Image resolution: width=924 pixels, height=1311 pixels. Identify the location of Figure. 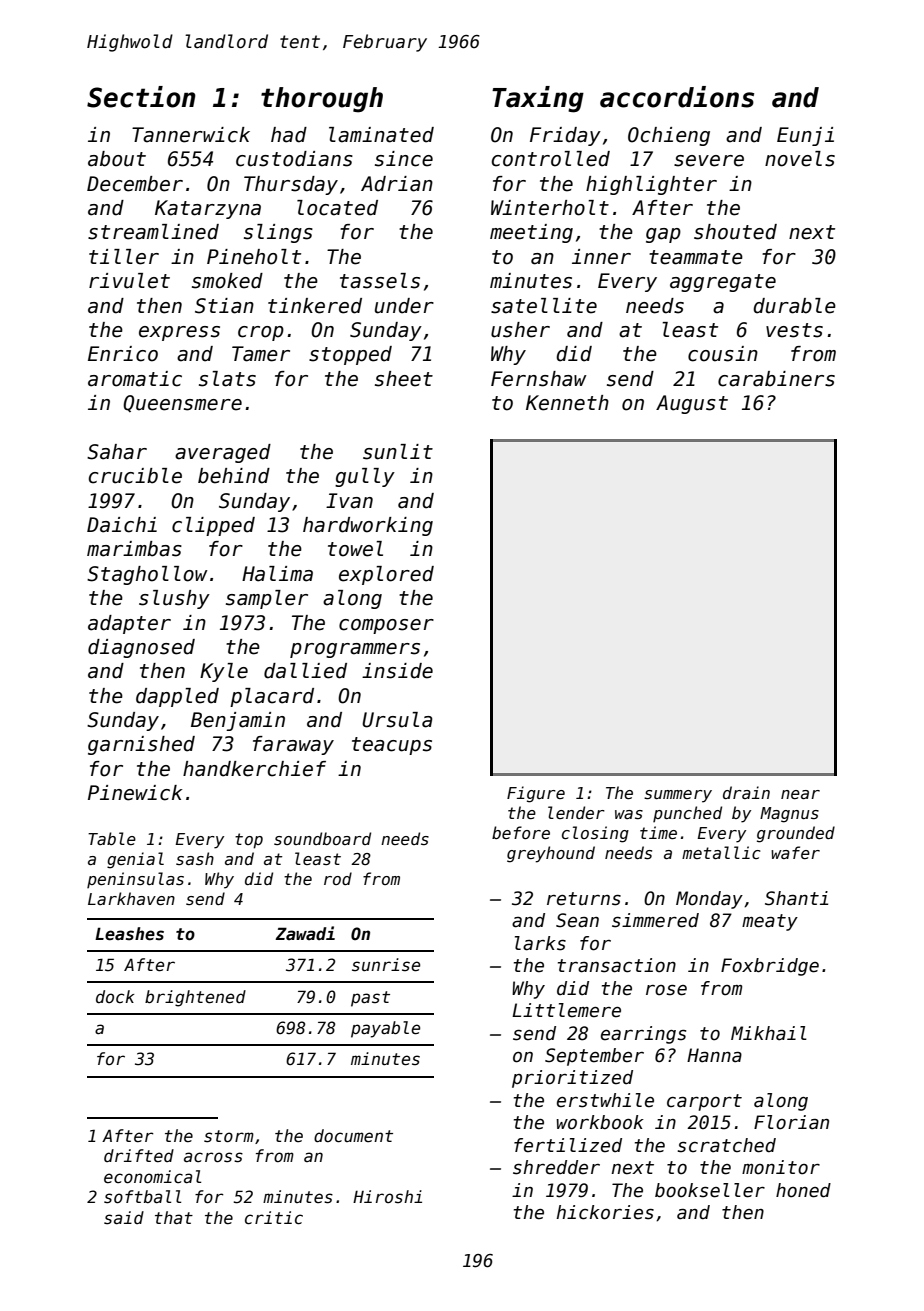
(536, 794).
